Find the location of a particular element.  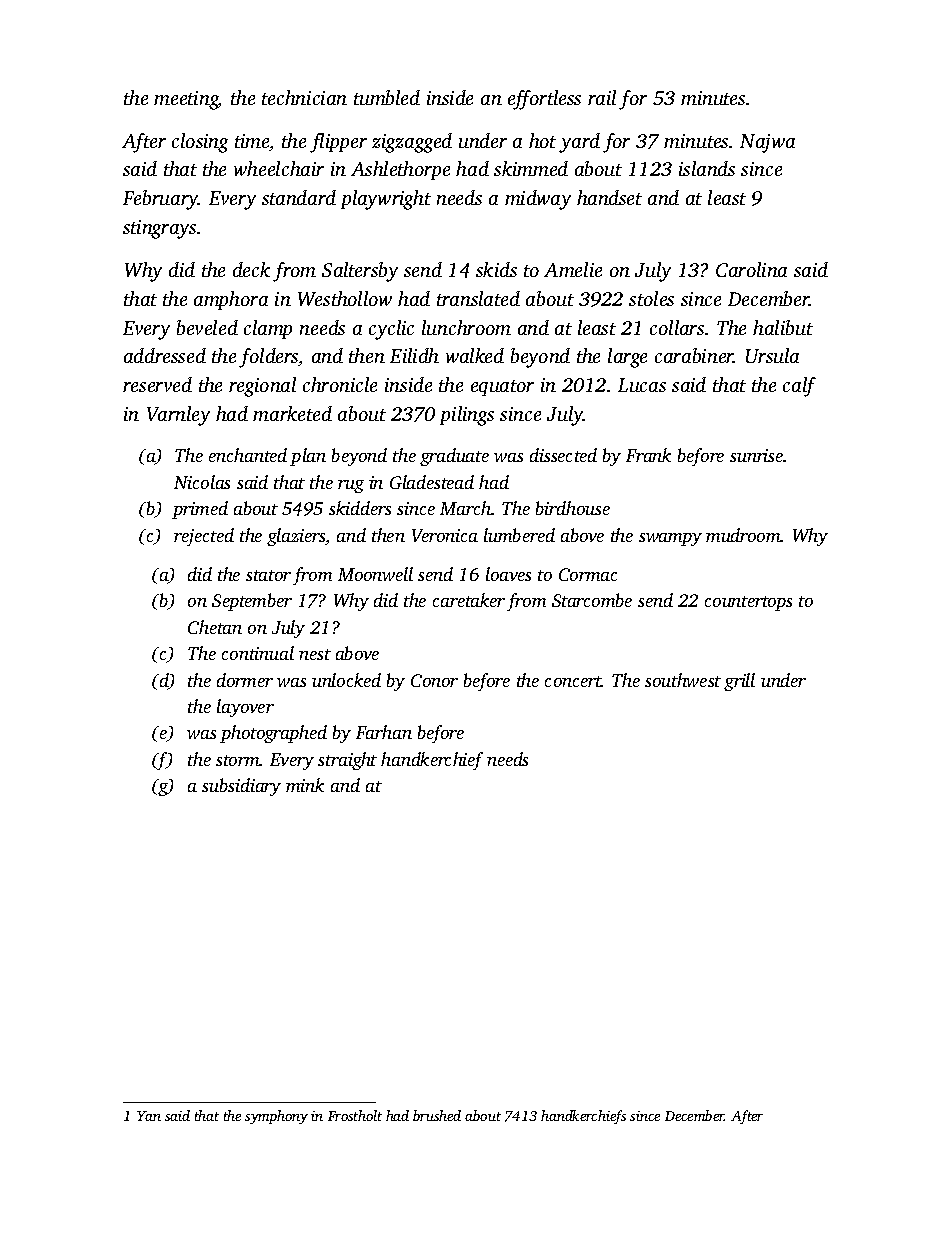

subsidiary is located at coordinates (241, 787).
